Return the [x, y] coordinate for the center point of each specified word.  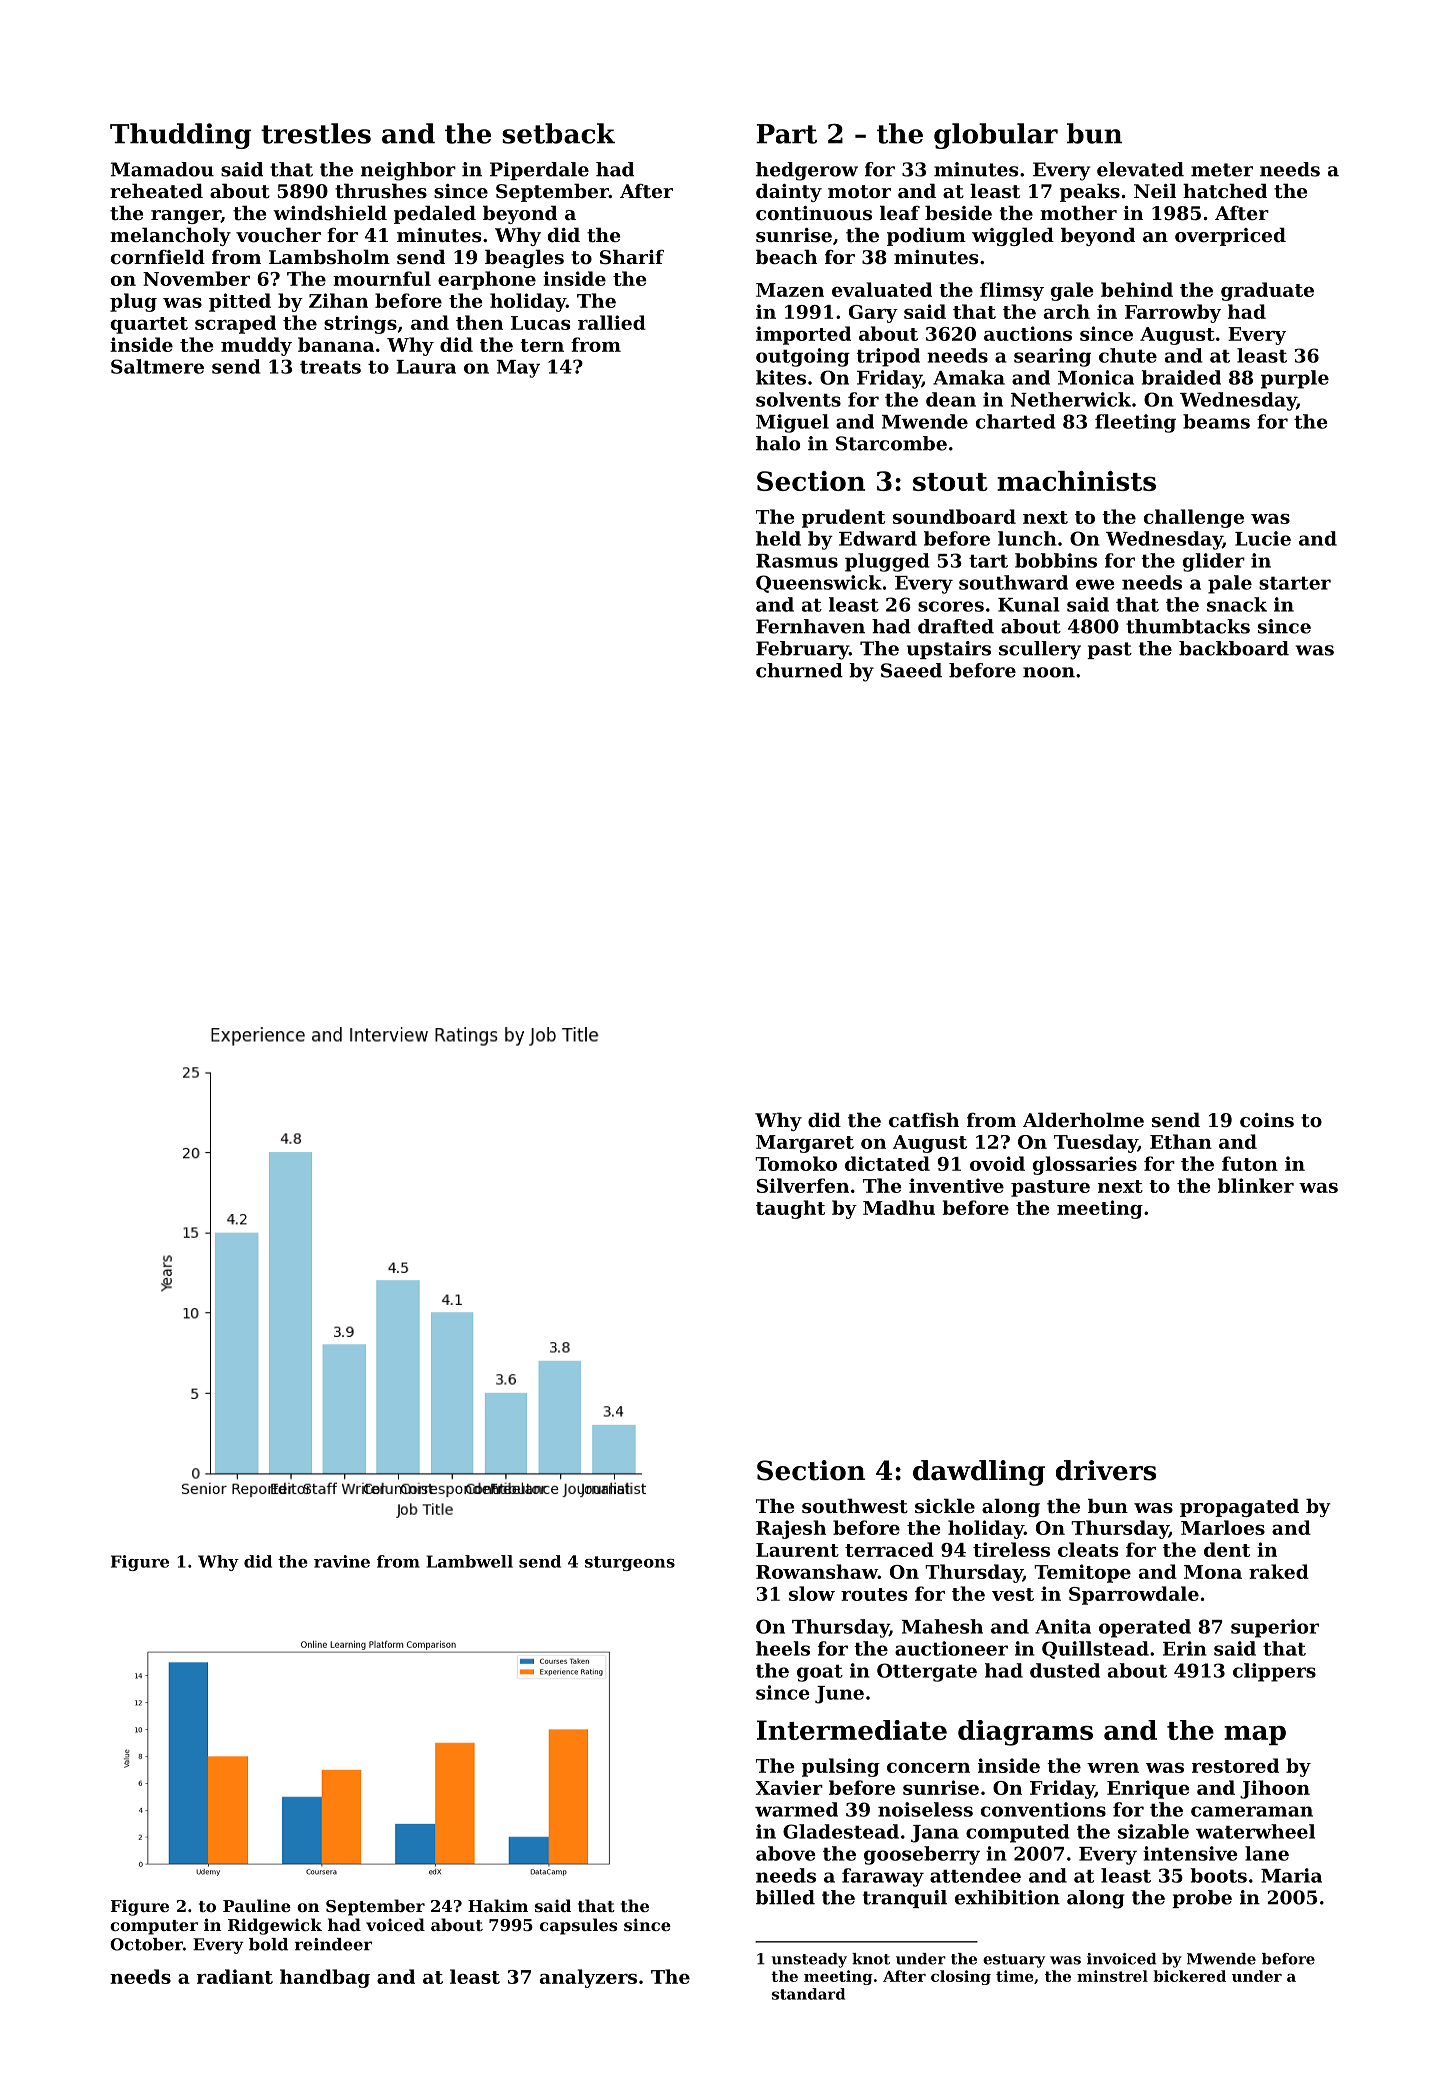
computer [154, 1927]
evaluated [882, 289]
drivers [1106, 1470]
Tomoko [796, 1163]
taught [790, 1209]
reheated [156, 191]
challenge [1194, 518]
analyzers [588, 1978]
